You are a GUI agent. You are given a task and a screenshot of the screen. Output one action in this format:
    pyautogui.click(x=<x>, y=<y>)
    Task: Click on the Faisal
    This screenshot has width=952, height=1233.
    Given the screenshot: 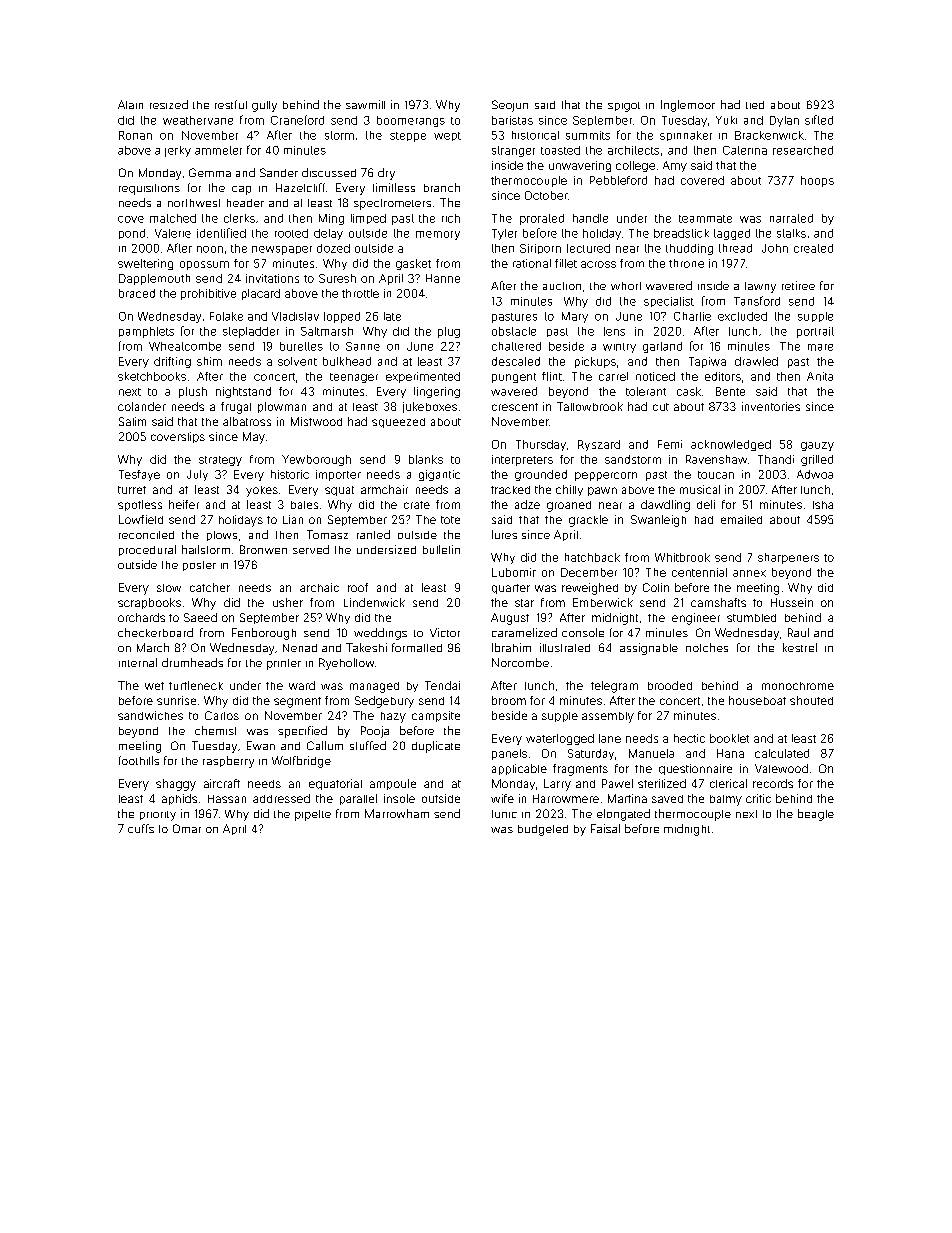 What is the action you would take?
    pyautogui.click(x=605, y=828)
